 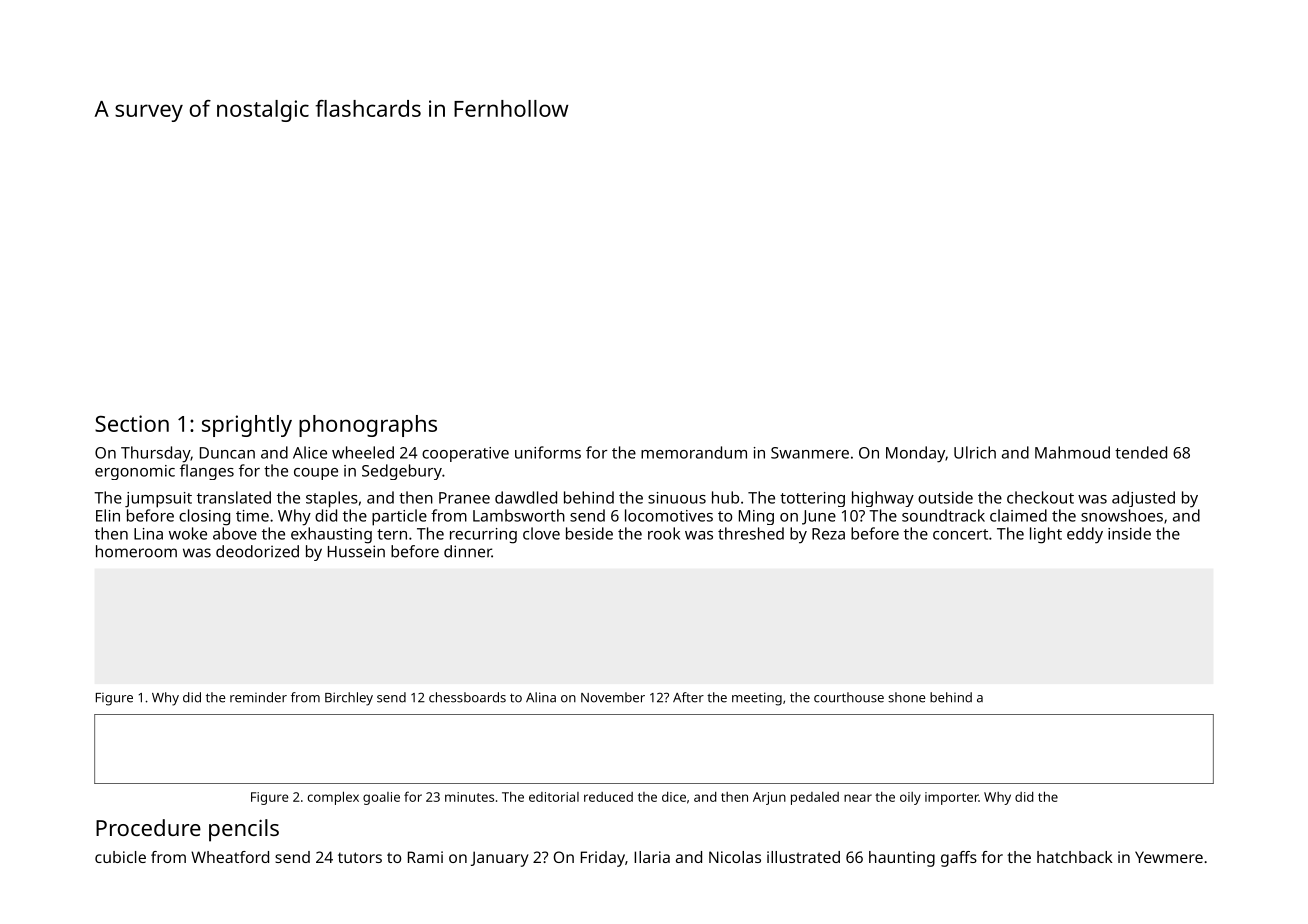 What do you see at coordinates (108, 515) in the page?
I see `Elin` at bounding box center [108, 515].
